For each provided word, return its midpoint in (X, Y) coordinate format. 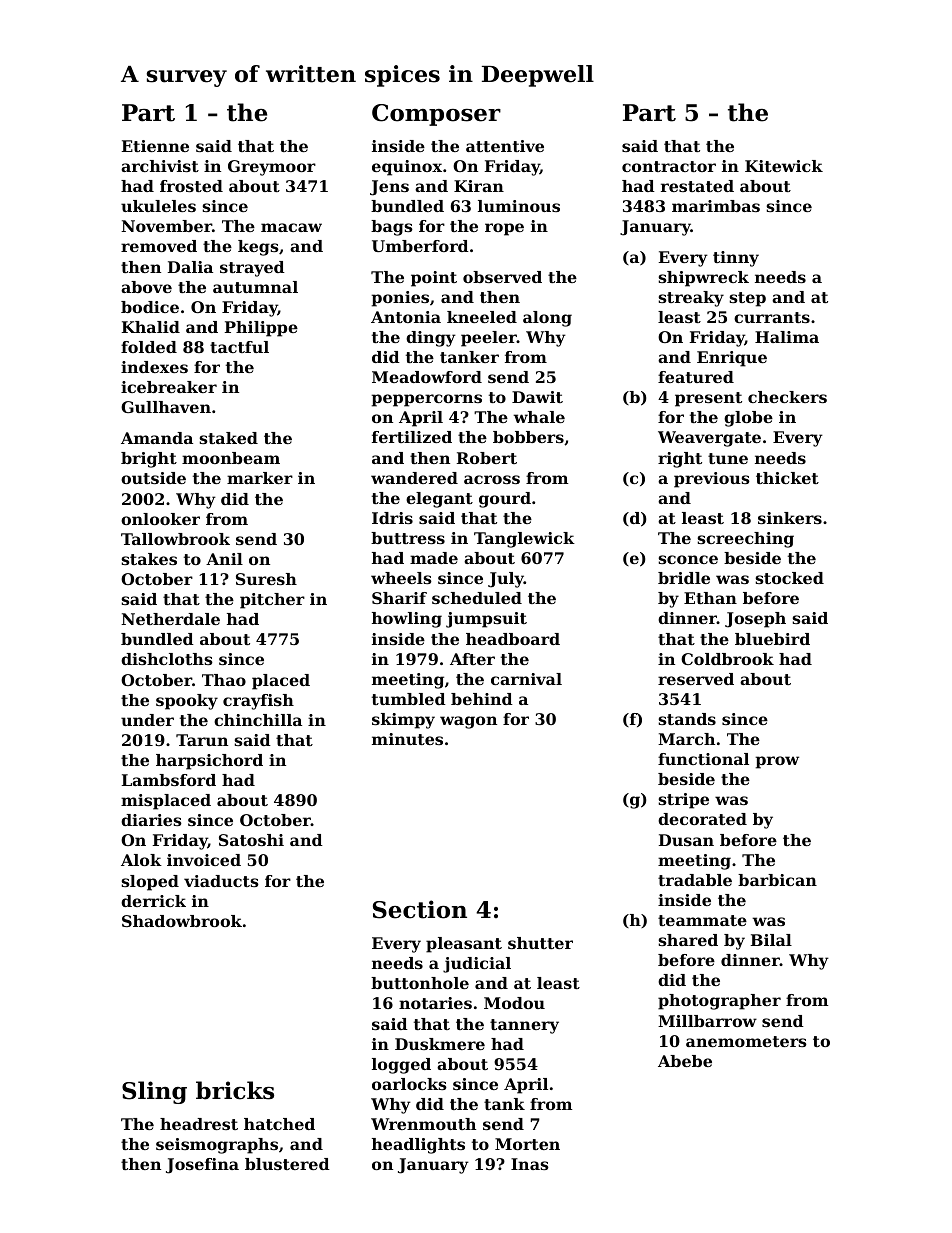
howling (407, 620)
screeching (745, 540)
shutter (540, 943)
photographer (719, 1002)
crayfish (258, 702)
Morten (527, 1144)
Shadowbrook (182, 921)
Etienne (155, 146)
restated (697, 186)
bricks (235, 1090)
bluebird (772, 639)
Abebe (685, 1061)
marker (260, 478)
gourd (505, 500)
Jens (389, 188)
